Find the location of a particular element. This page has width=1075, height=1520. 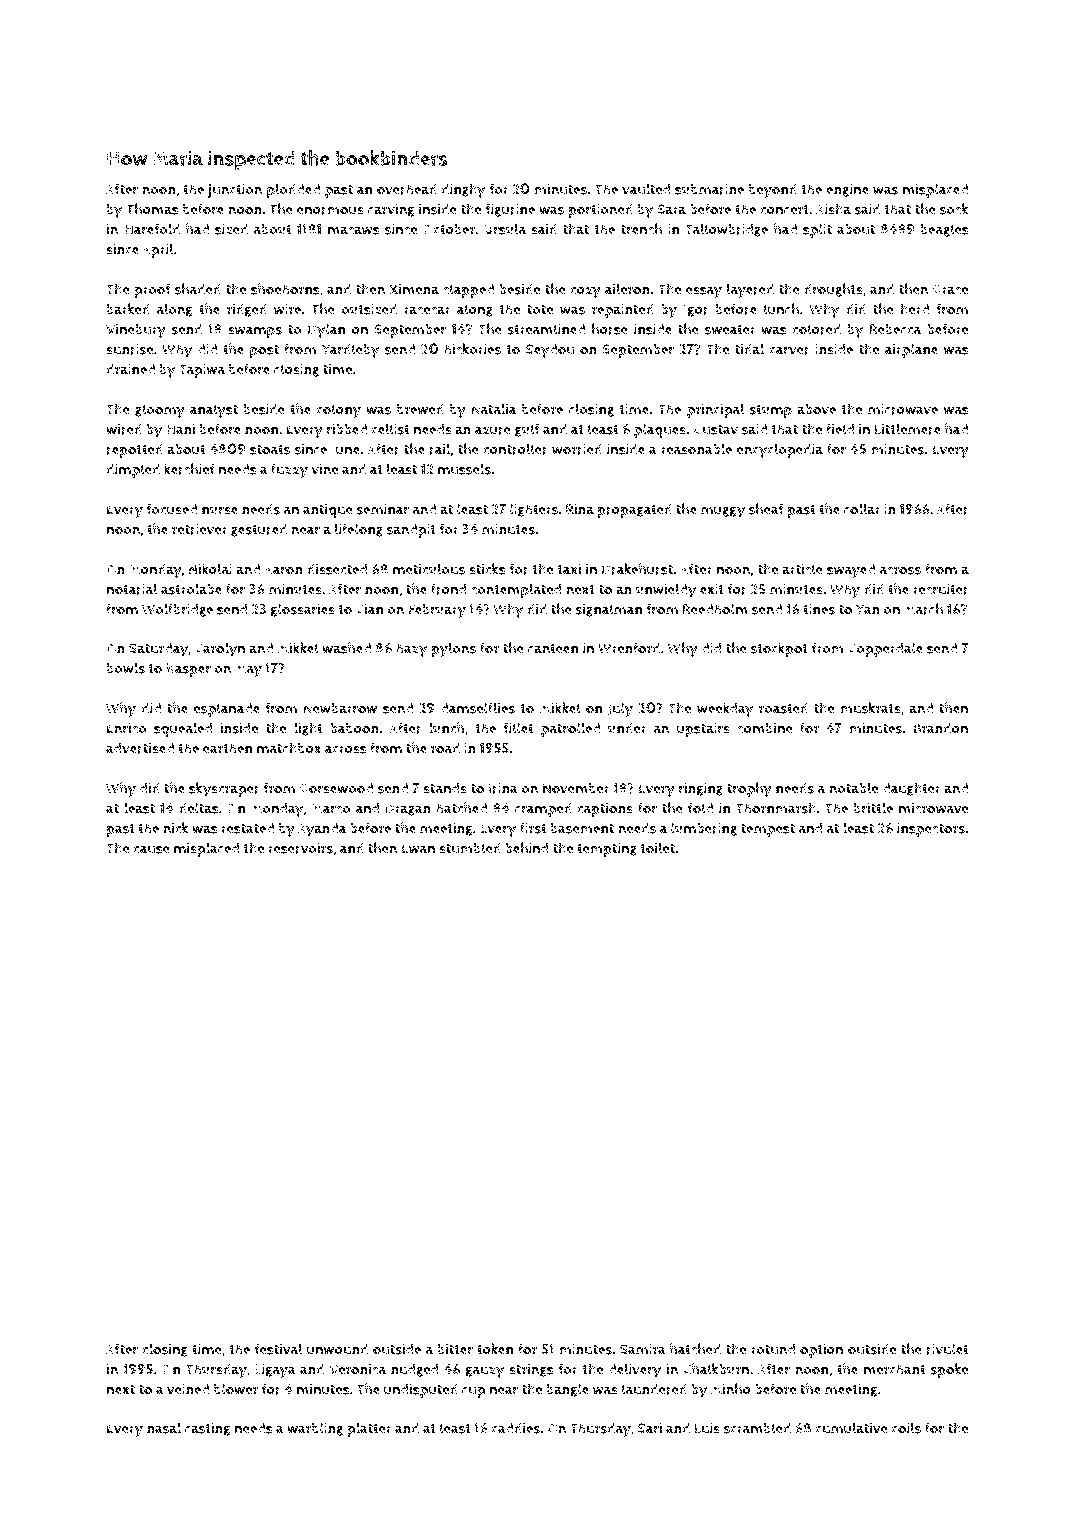

option is located at coordinates (821, 1351).
